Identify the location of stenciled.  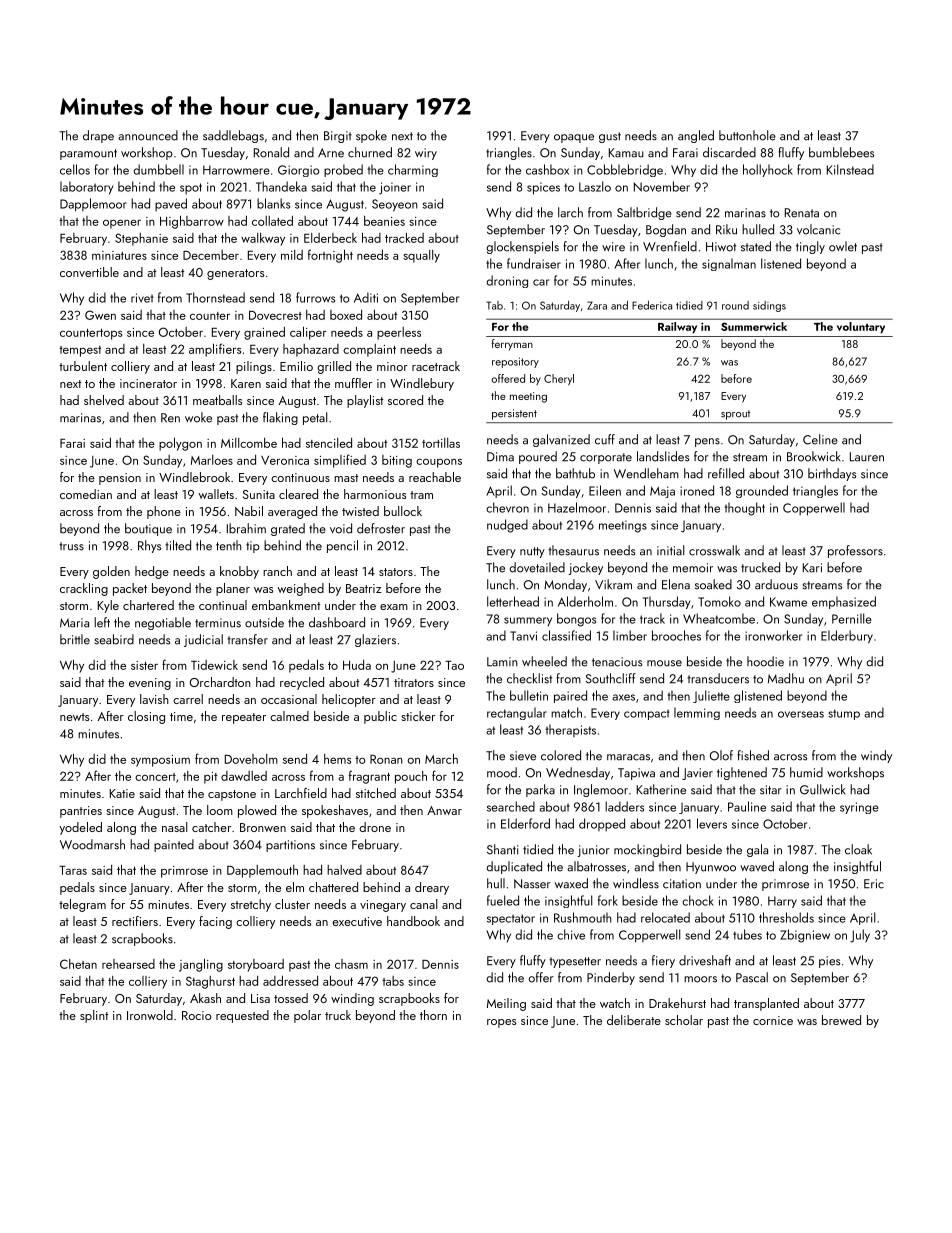
(329, 443).
